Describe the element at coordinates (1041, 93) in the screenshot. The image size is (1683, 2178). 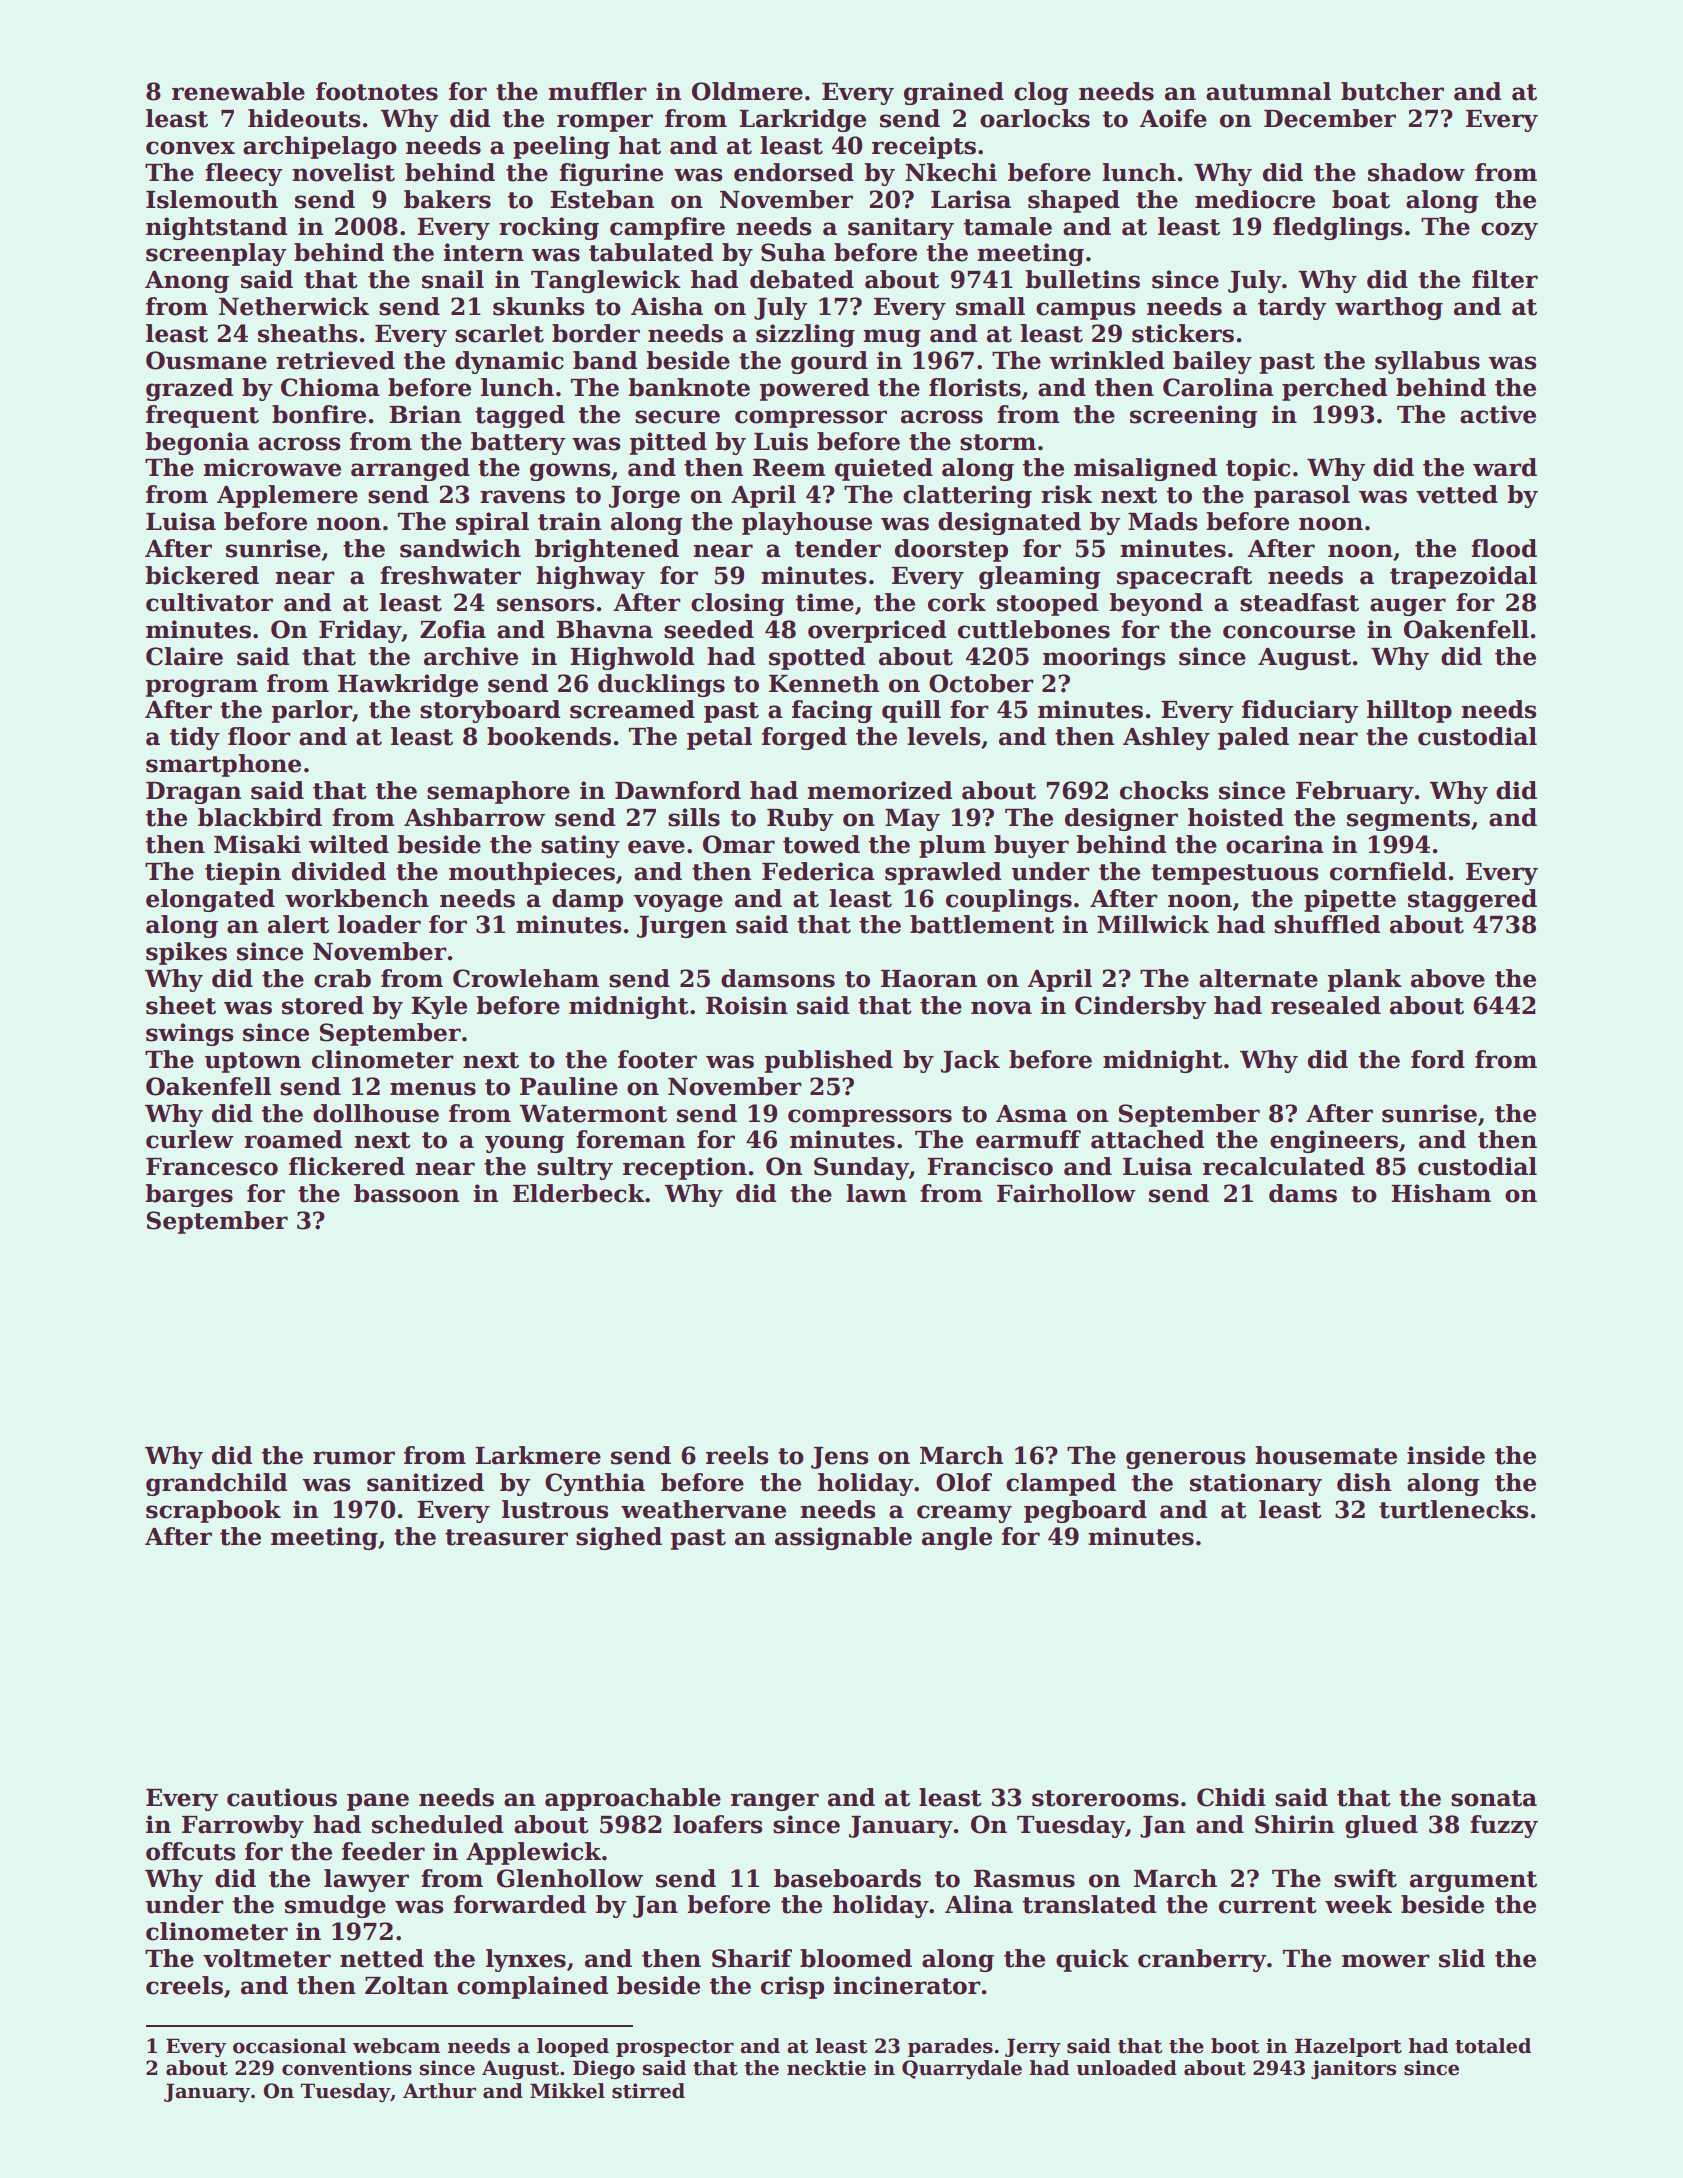
I see `clog` at that location.
